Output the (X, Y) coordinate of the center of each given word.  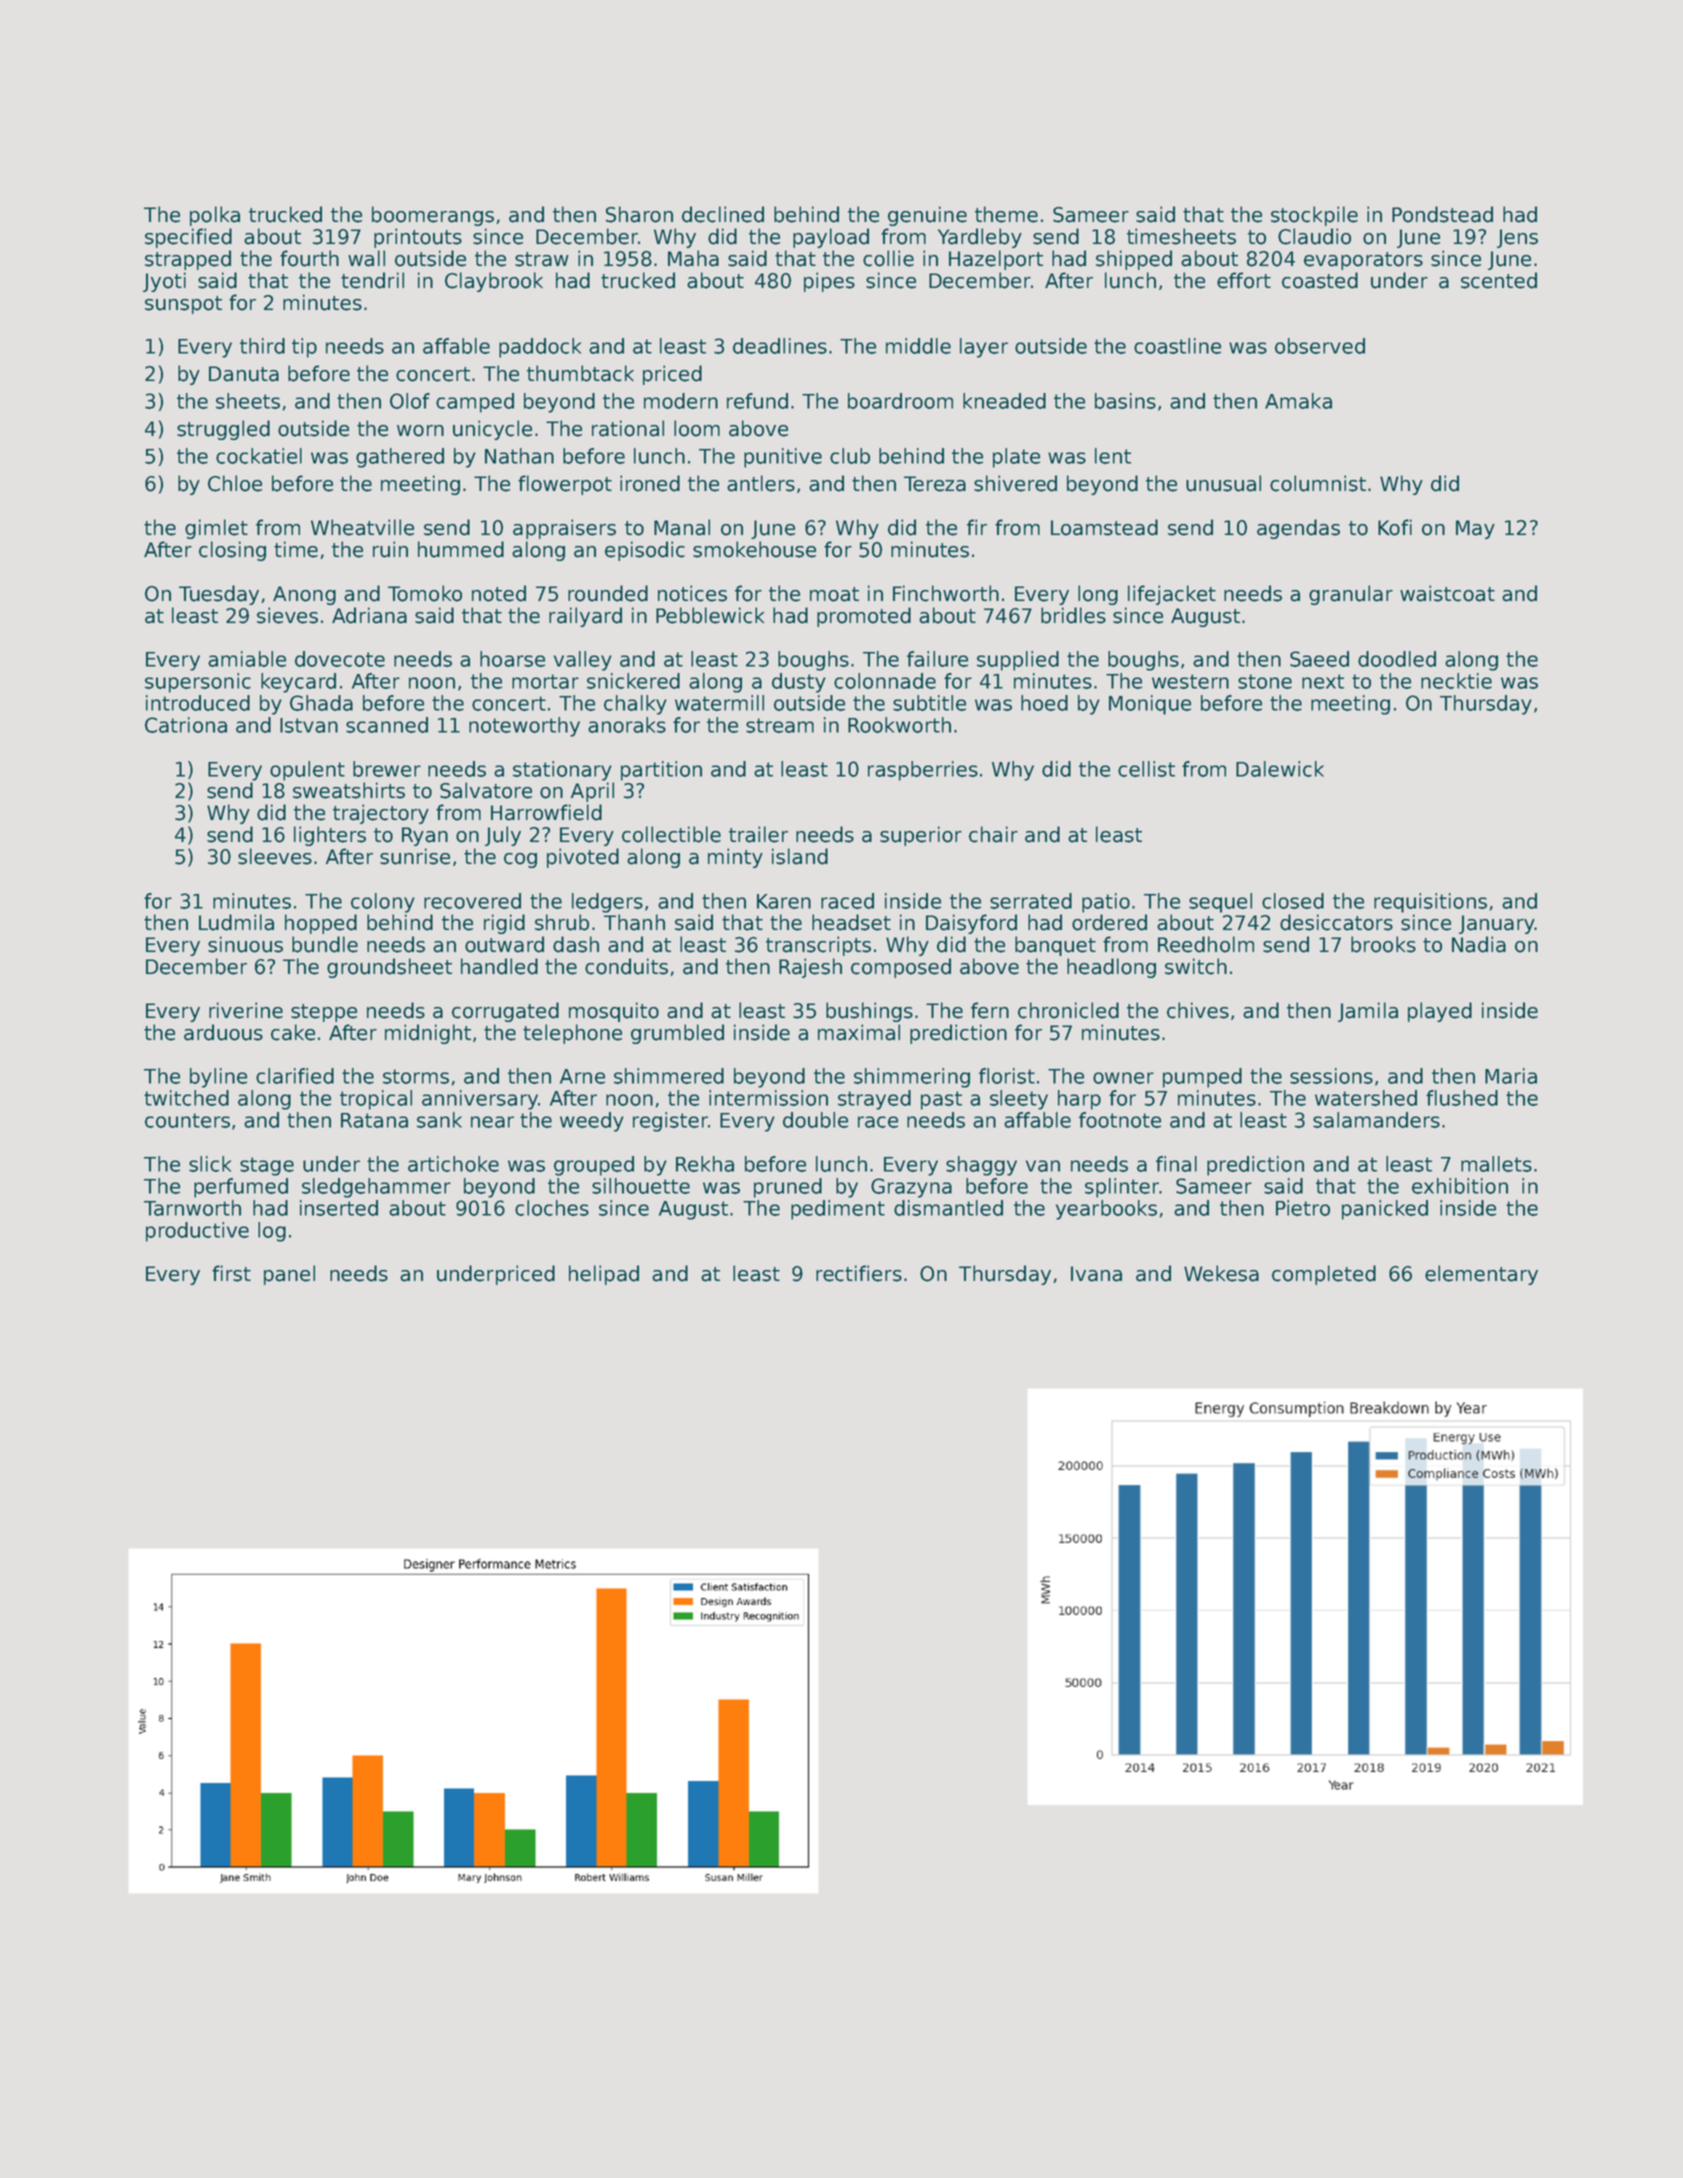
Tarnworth (192, 1208)
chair (993, 834)
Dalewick (1280, 769)
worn (420, 431)
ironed (650, 483)
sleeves (275, 856)
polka (215, 216)
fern (990, 1010)
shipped (1134, 260)
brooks (1383, 944)
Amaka (1298, 401)
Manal (682, 527)
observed (1320, 346)
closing (232, 551)
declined (723, 214)
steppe (324, 1013)
